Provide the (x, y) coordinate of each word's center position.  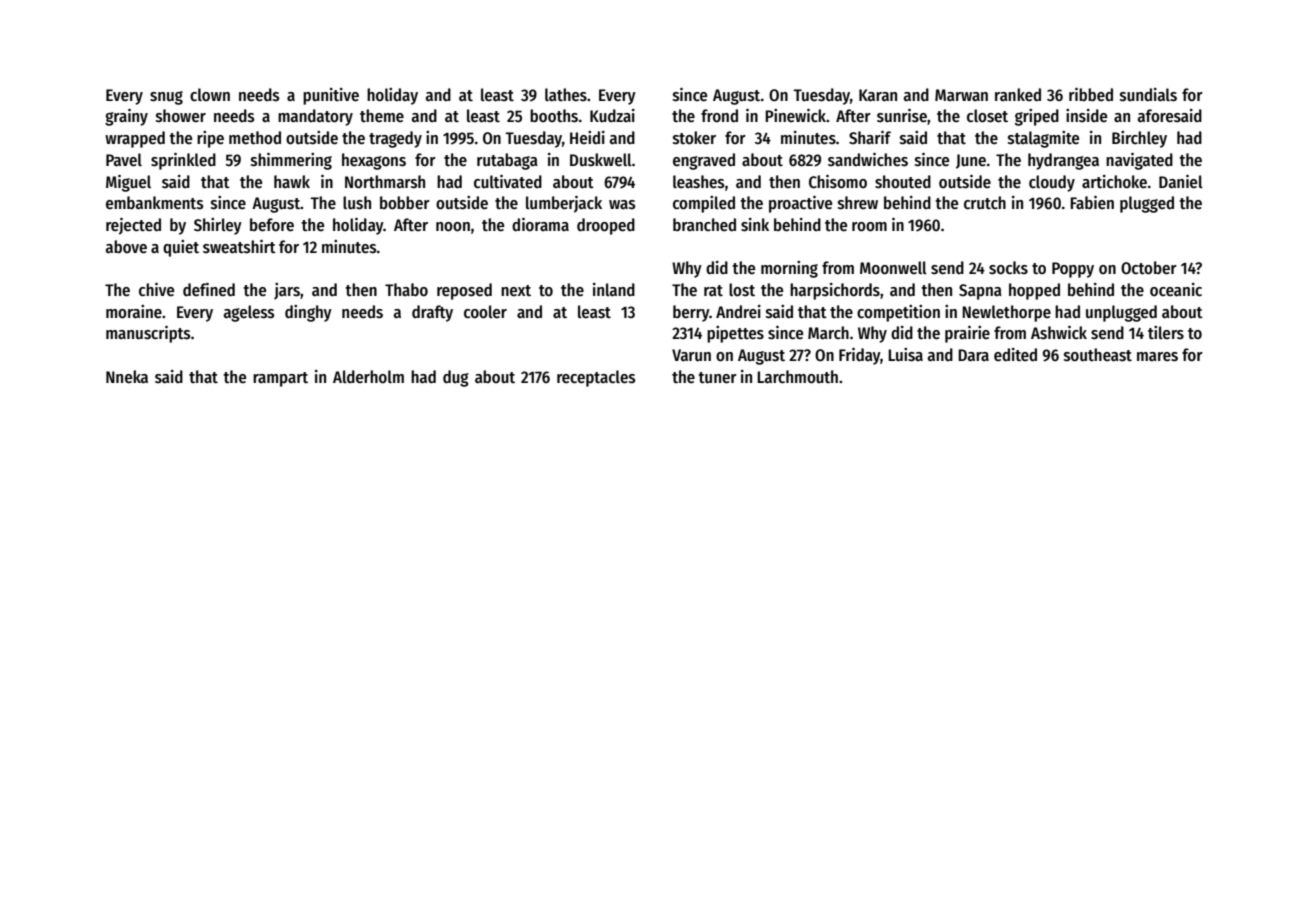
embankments (154, 203)
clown (210, 95)
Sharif (870, 137)
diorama (540, 225)
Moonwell (893, 268)
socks (1008, 268)
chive (156, 290)
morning (789, 269)
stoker (694, 138)
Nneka (127, 377)
